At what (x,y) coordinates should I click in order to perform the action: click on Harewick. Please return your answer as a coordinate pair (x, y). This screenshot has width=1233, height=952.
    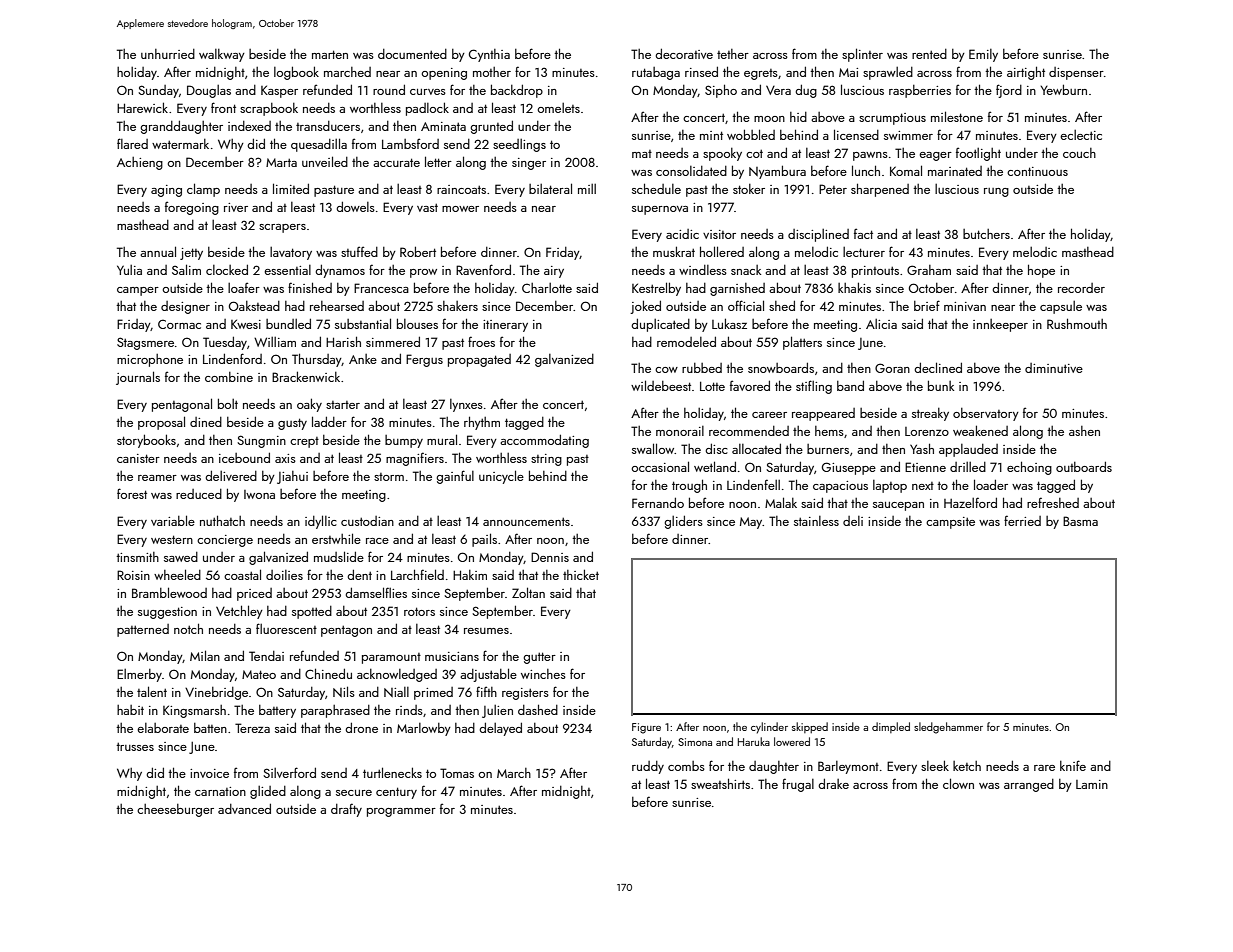
    Looking at the image, I should click on (142, 107).
